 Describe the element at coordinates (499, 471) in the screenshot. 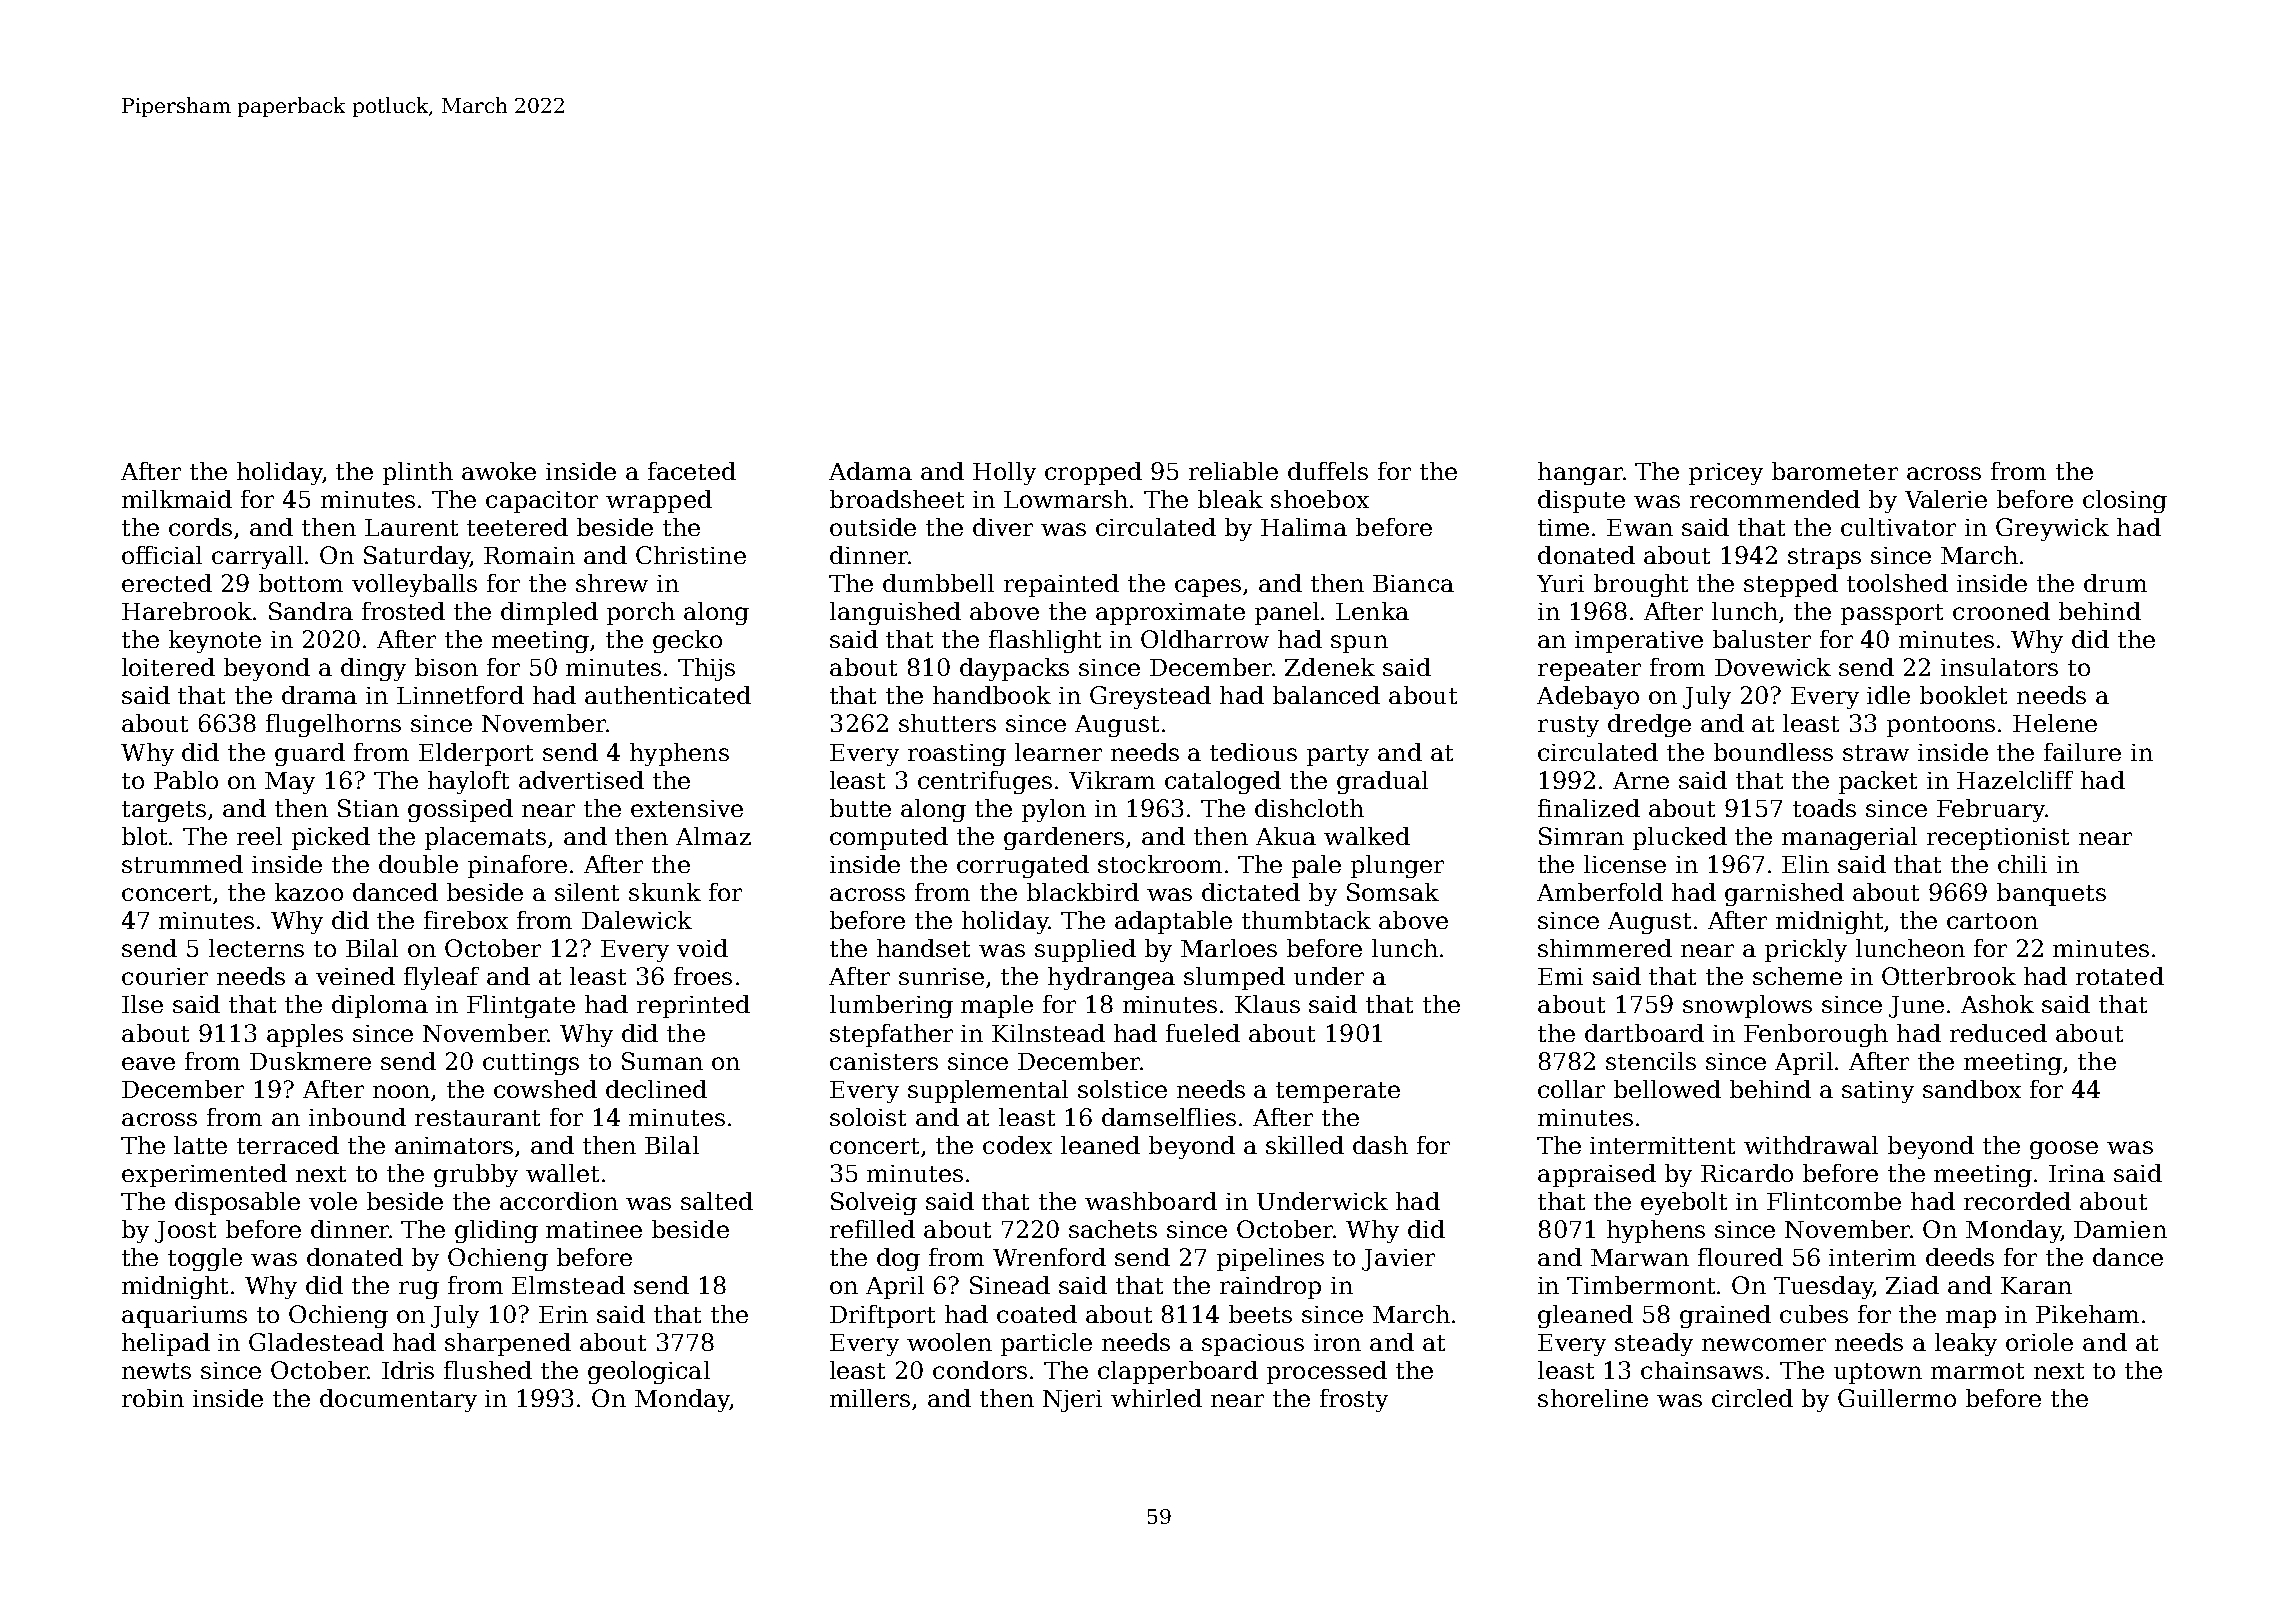

I see `awoke` at that location.
